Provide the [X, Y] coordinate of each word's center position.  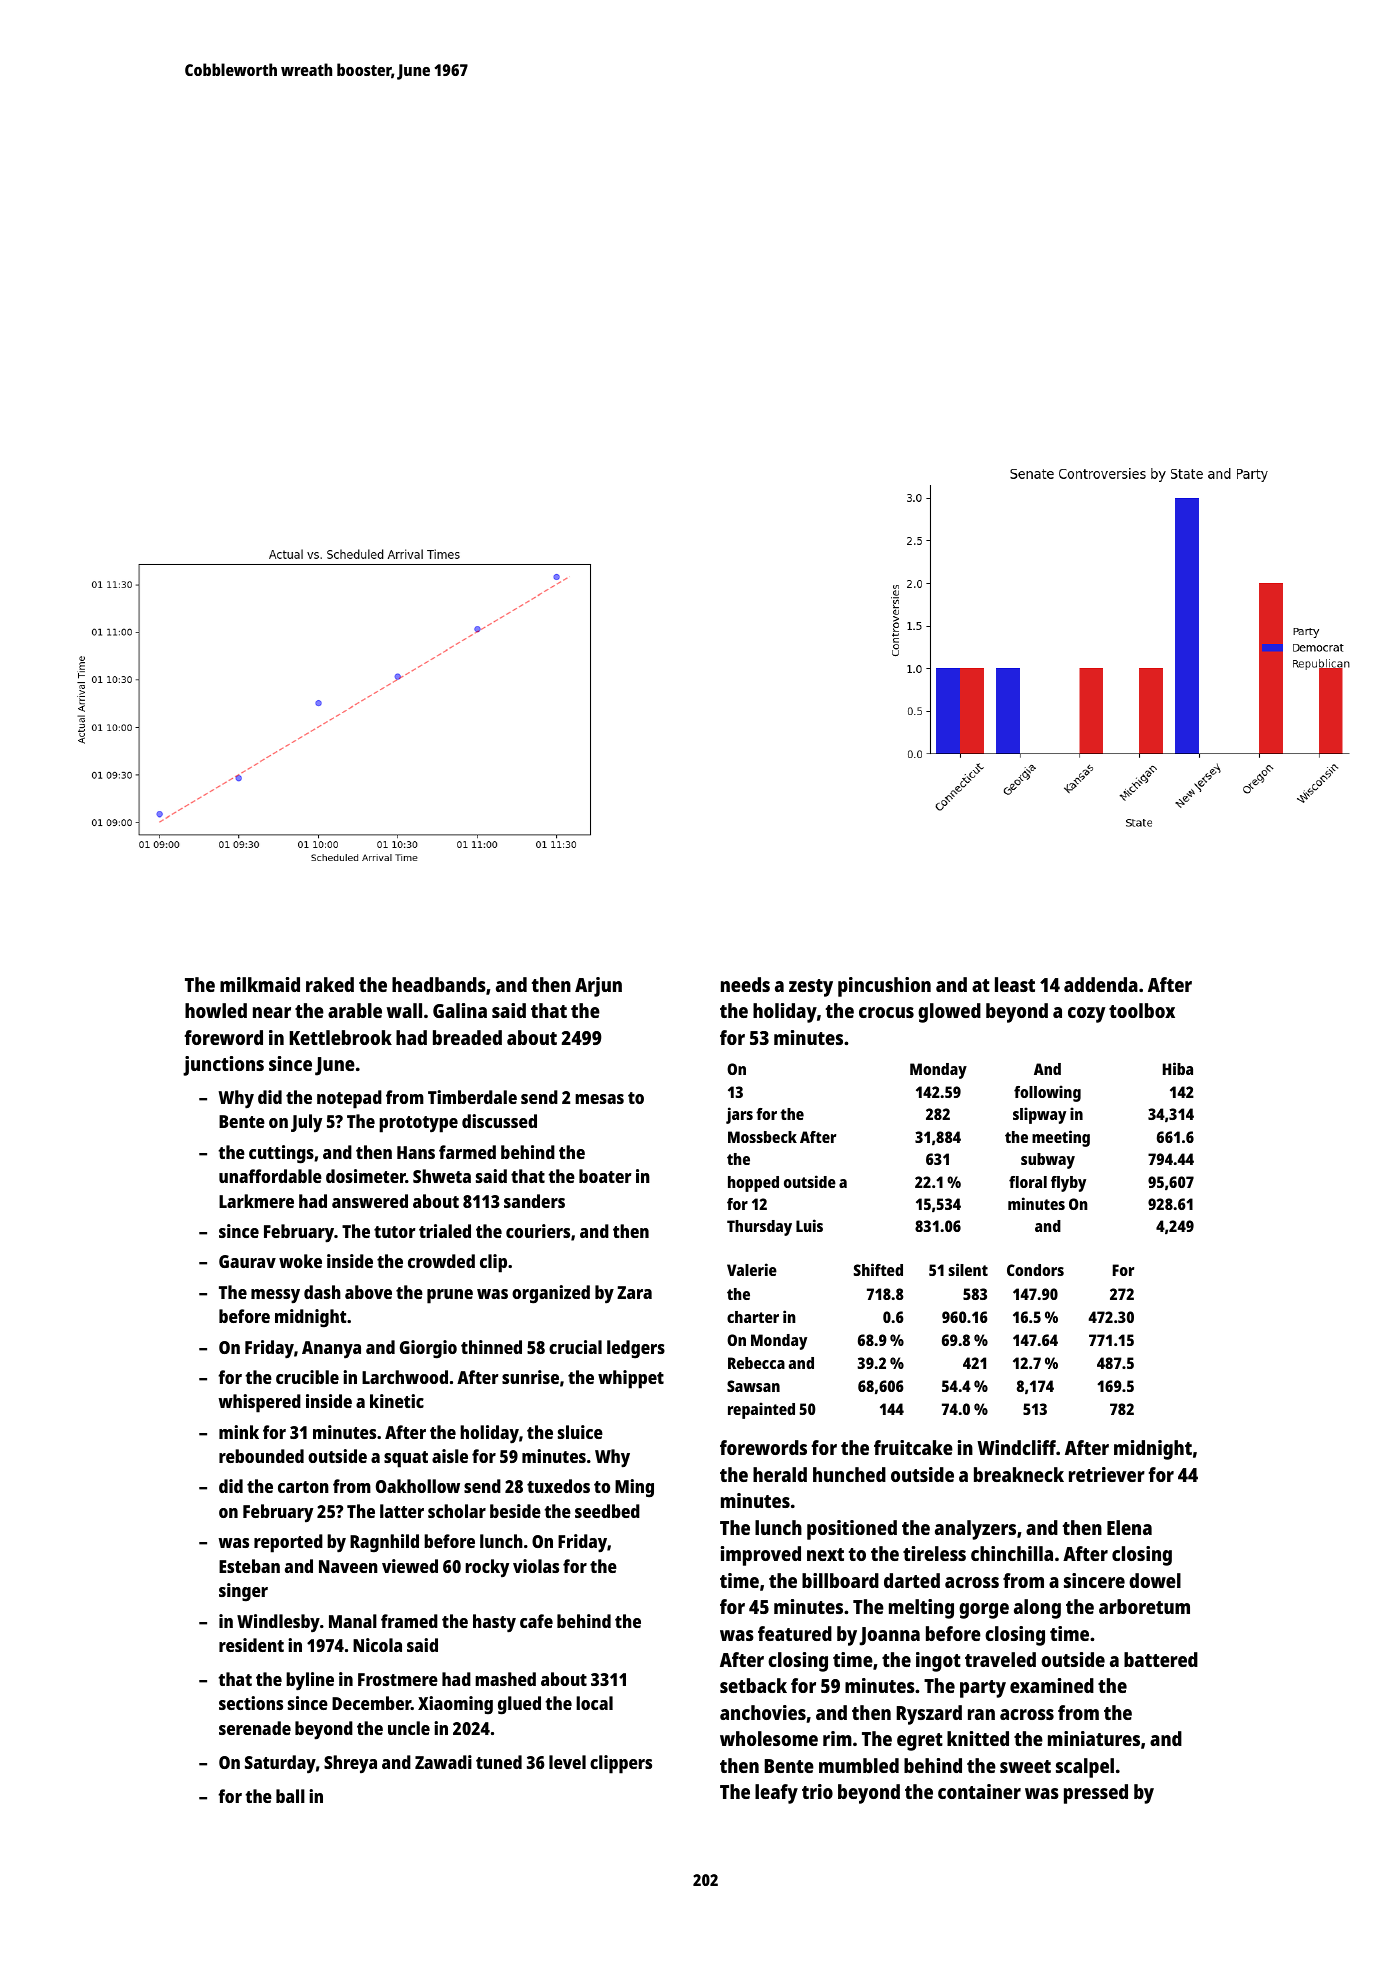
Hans [416, 1152]
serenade [255, 1728]
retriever [1107, 1474]
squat [406, 1459]
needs [745, 984]
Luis [809, 1225]
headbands [439, 984]
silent [968, 1269]
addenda [1101, 984]
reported [288, 1543]
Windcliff [1016, 1447]
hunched [849, 1474]
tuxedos [558, 1486]
